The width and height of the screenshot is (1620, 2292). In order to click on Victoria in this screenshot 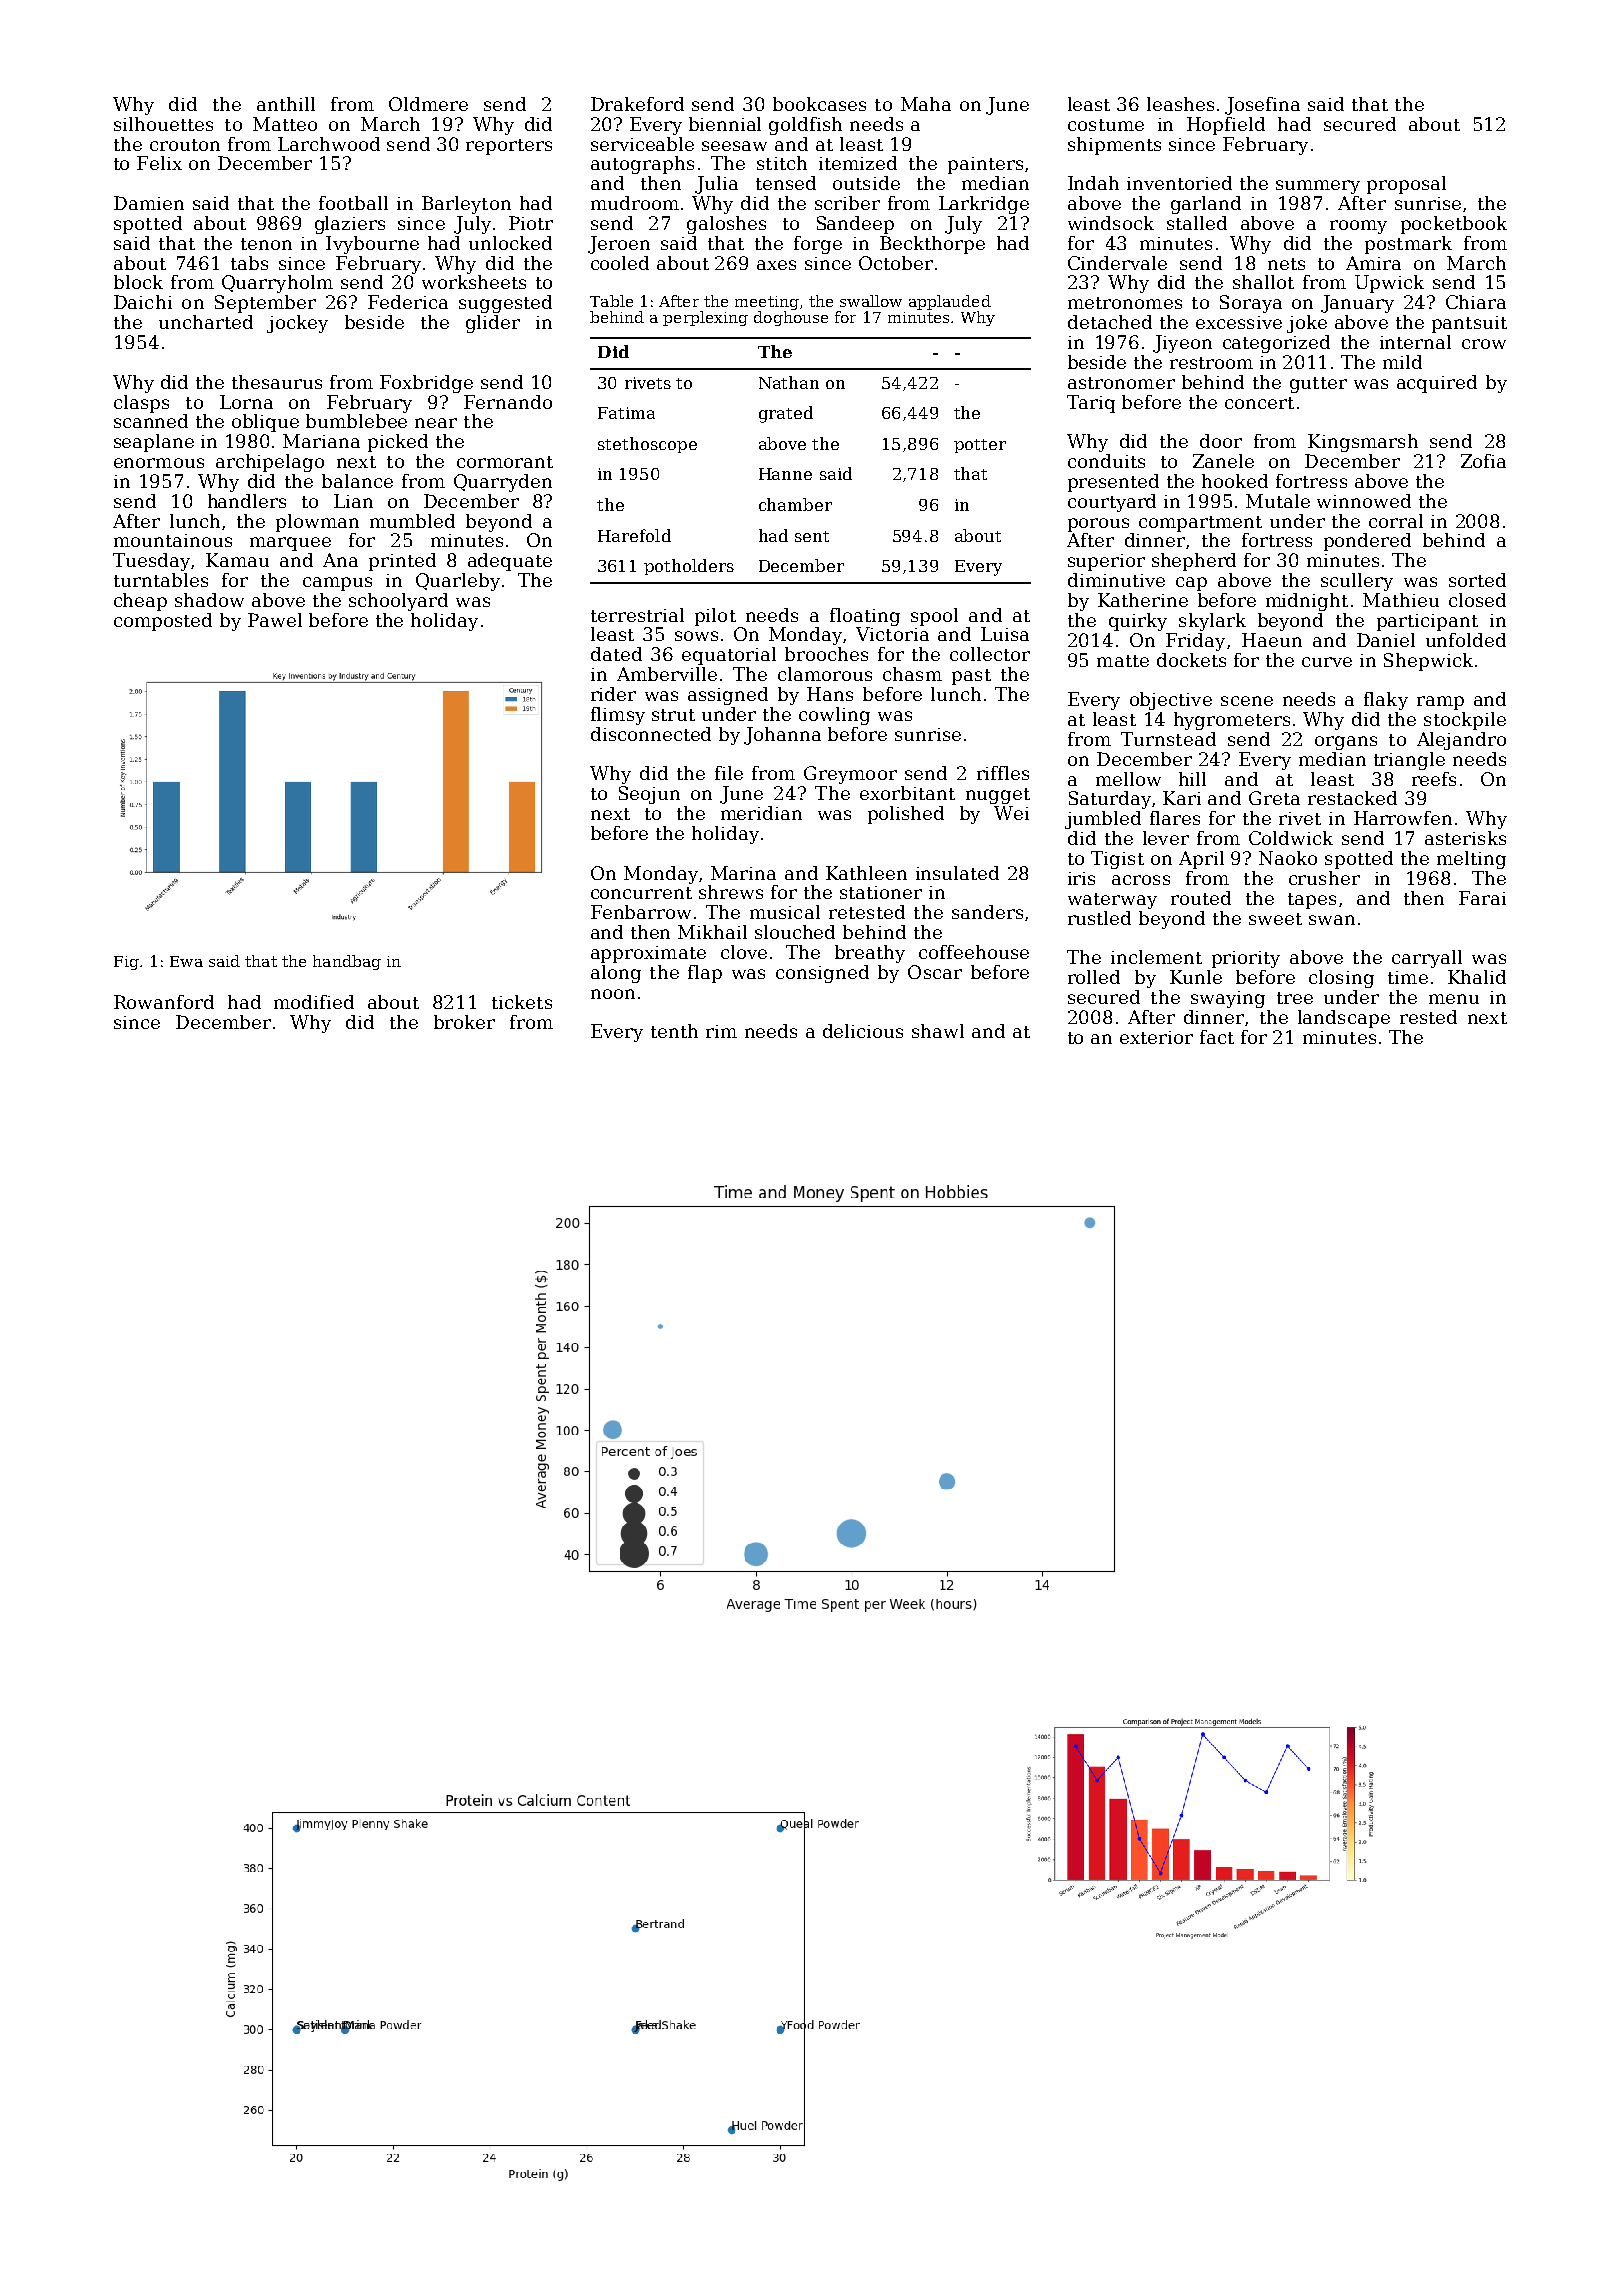, I will do `click(892, 634)`.
